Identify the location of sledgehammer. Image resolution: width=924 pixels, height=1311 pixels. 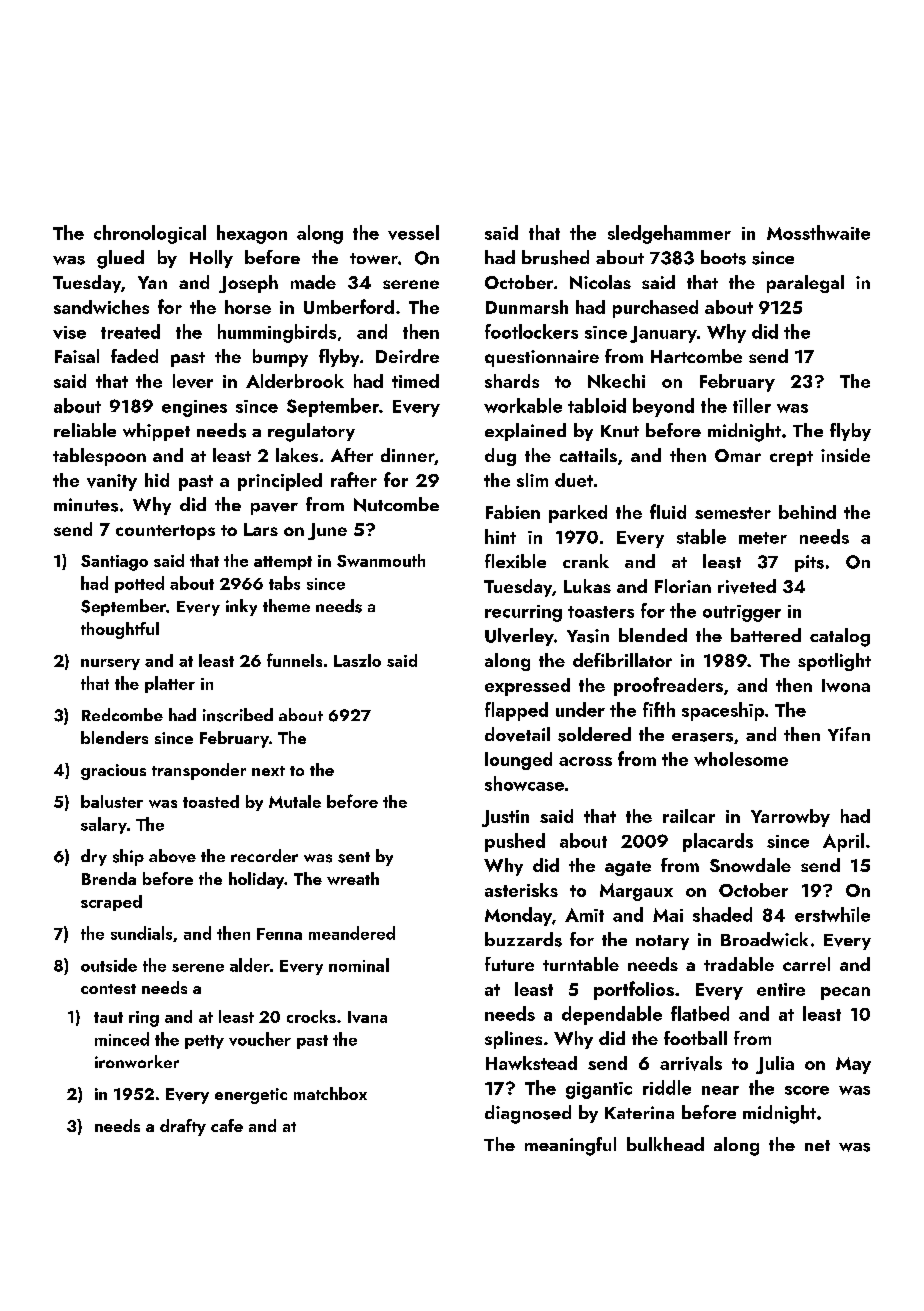
(669, 234).
